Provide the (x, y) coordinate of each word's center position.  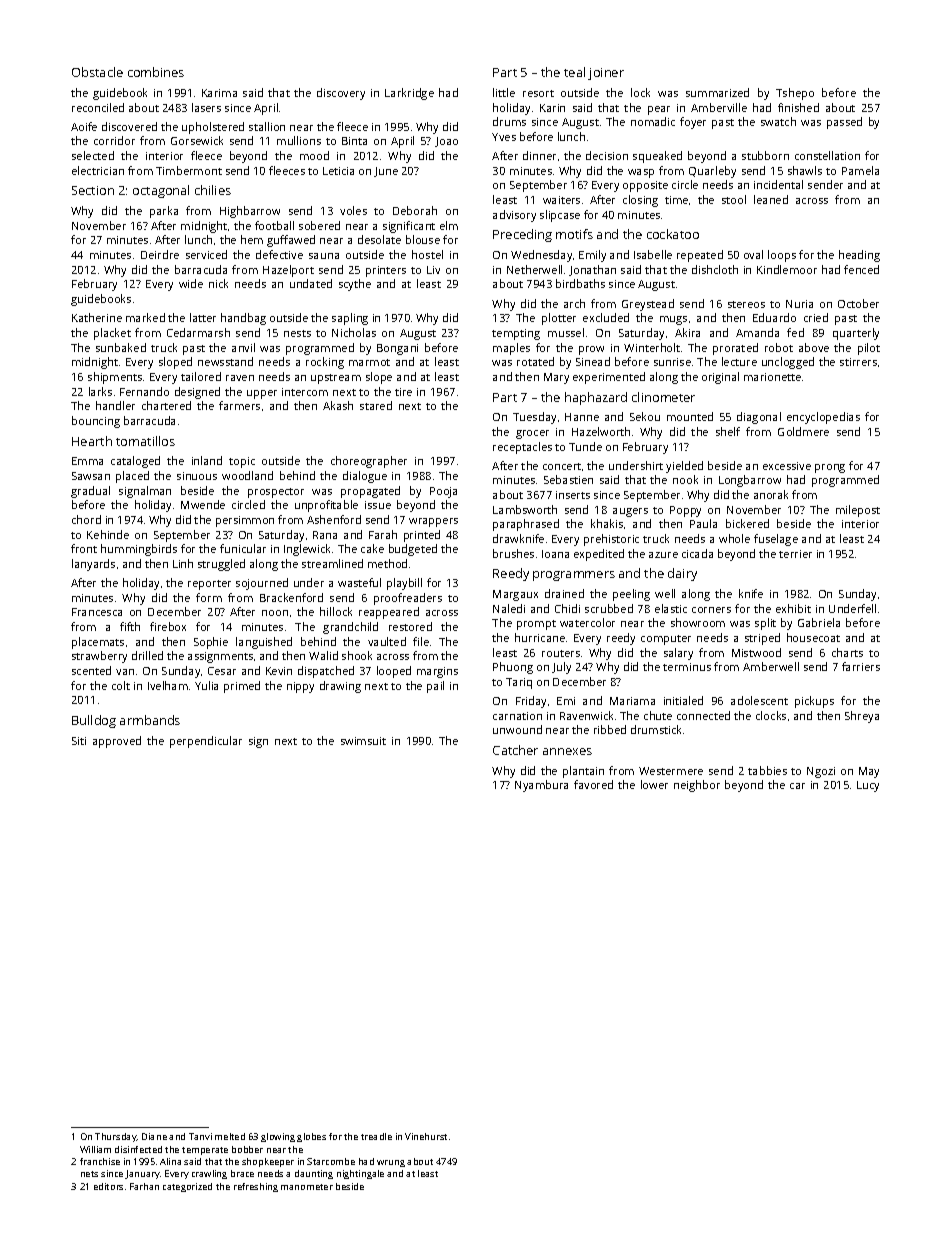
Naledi (509, 608)
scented (91, 670)
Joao (446, 142)
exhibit (793, 608)
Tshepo (795, 94)
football (274, 225)
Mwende (203, 504)
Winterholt (652, 347)
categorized (187, 1187)
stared (376, 405)
